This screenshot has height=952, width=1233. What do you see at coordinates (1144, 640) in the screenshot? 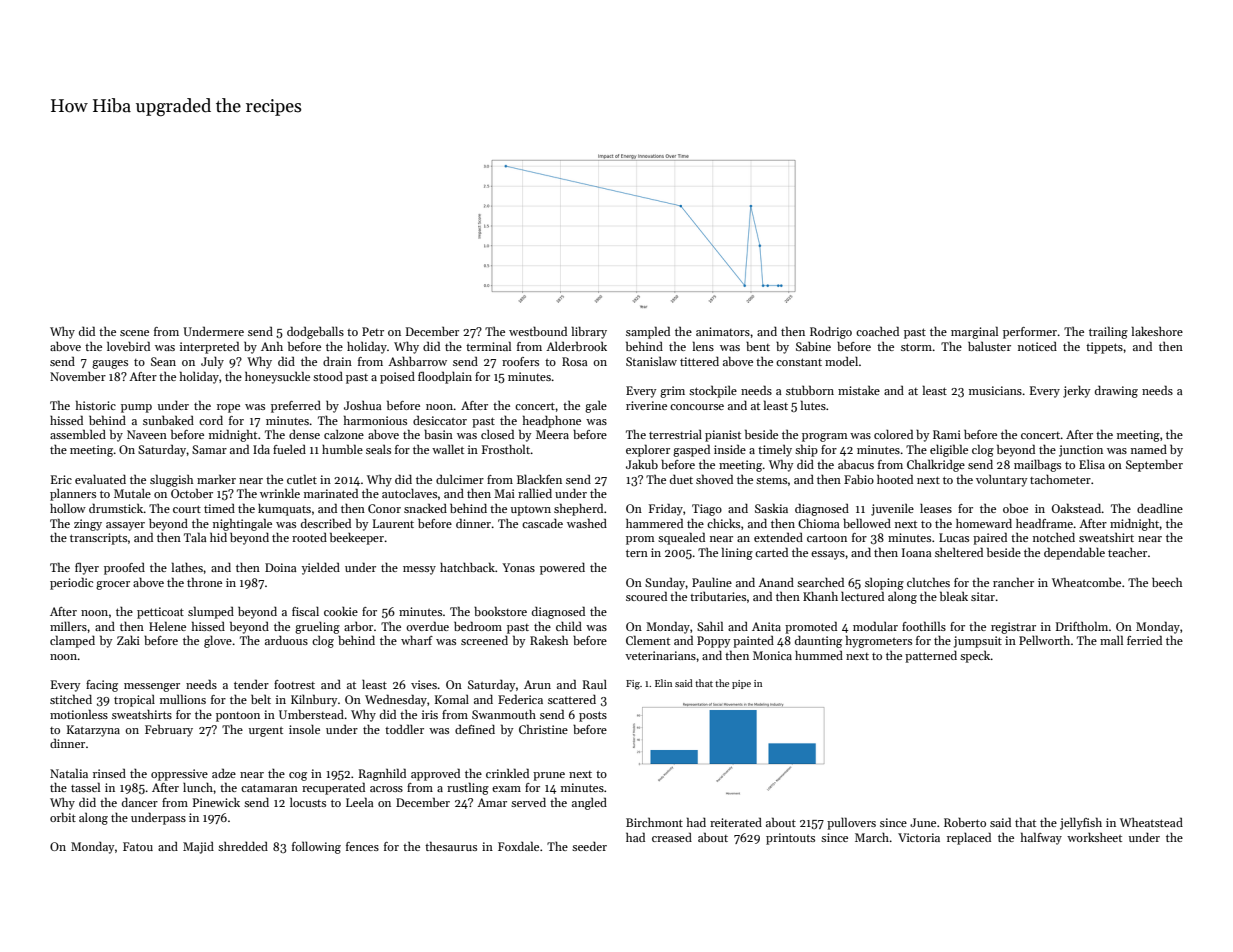
I see `ferried` at bounding box center [1144, 640].
